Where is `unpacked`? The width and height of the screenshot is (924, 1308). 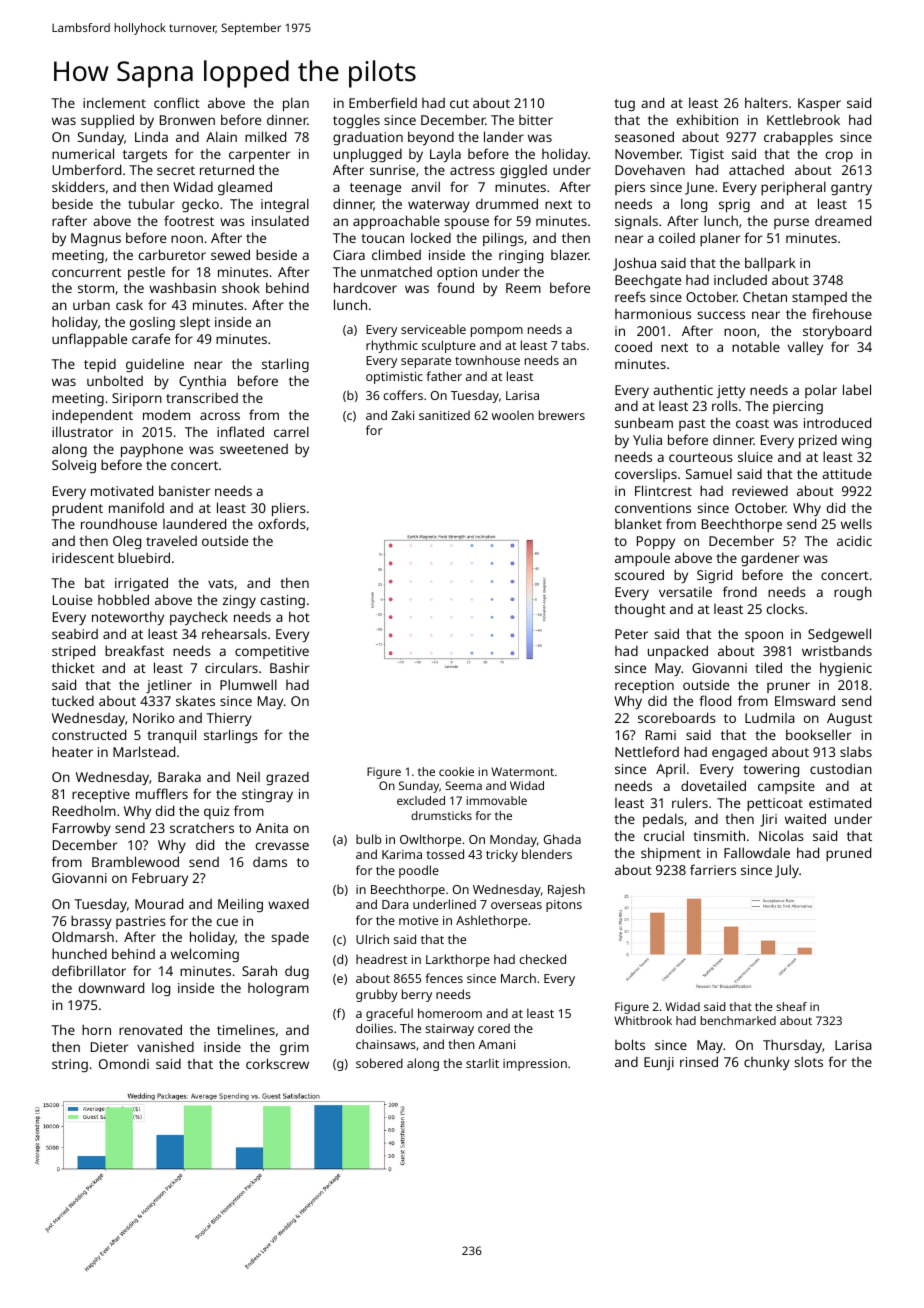
unpacked is located at coordinates (678, 652).
